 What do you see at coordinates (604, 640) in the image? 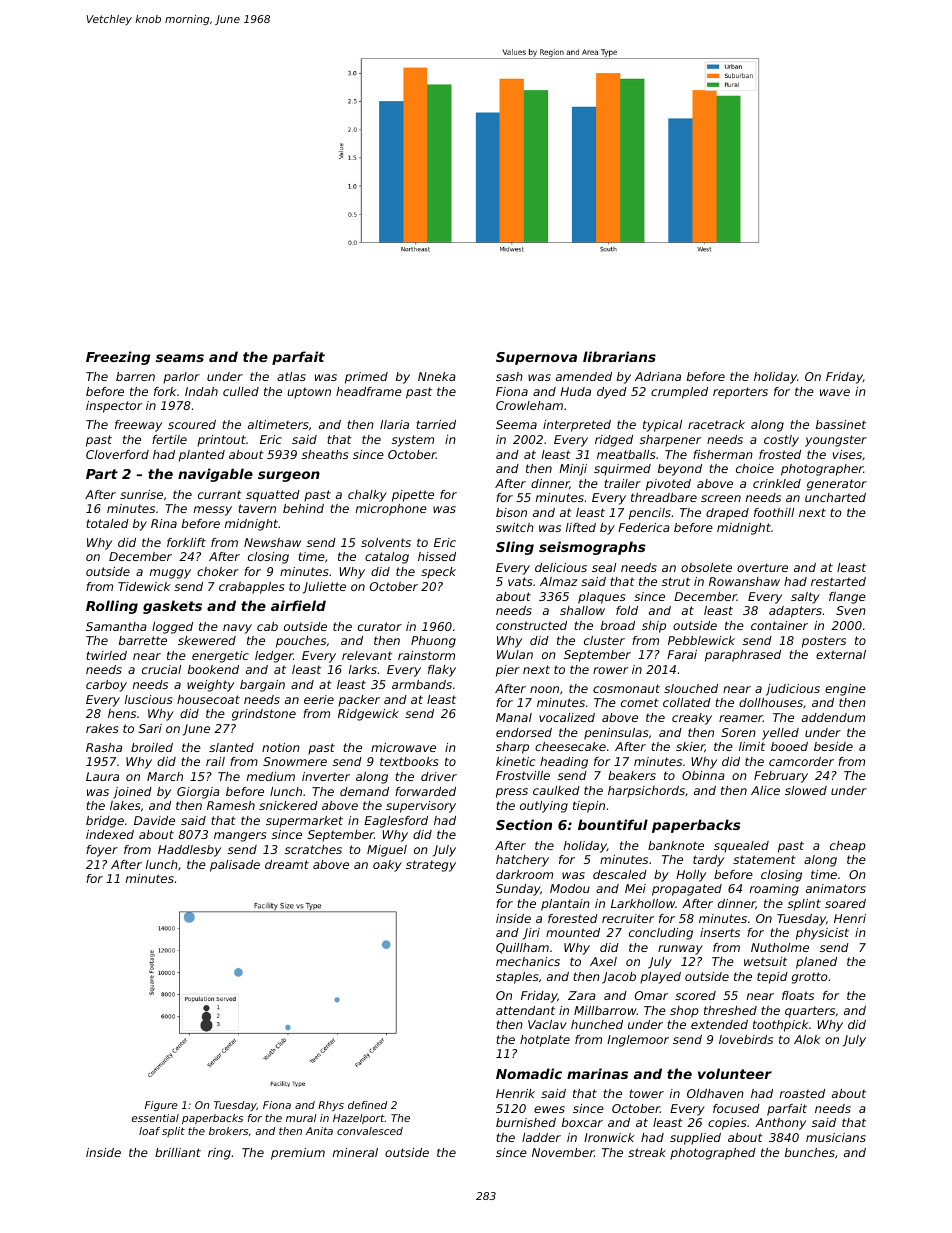
I see `cluster` at bounding box center [604, 640].
